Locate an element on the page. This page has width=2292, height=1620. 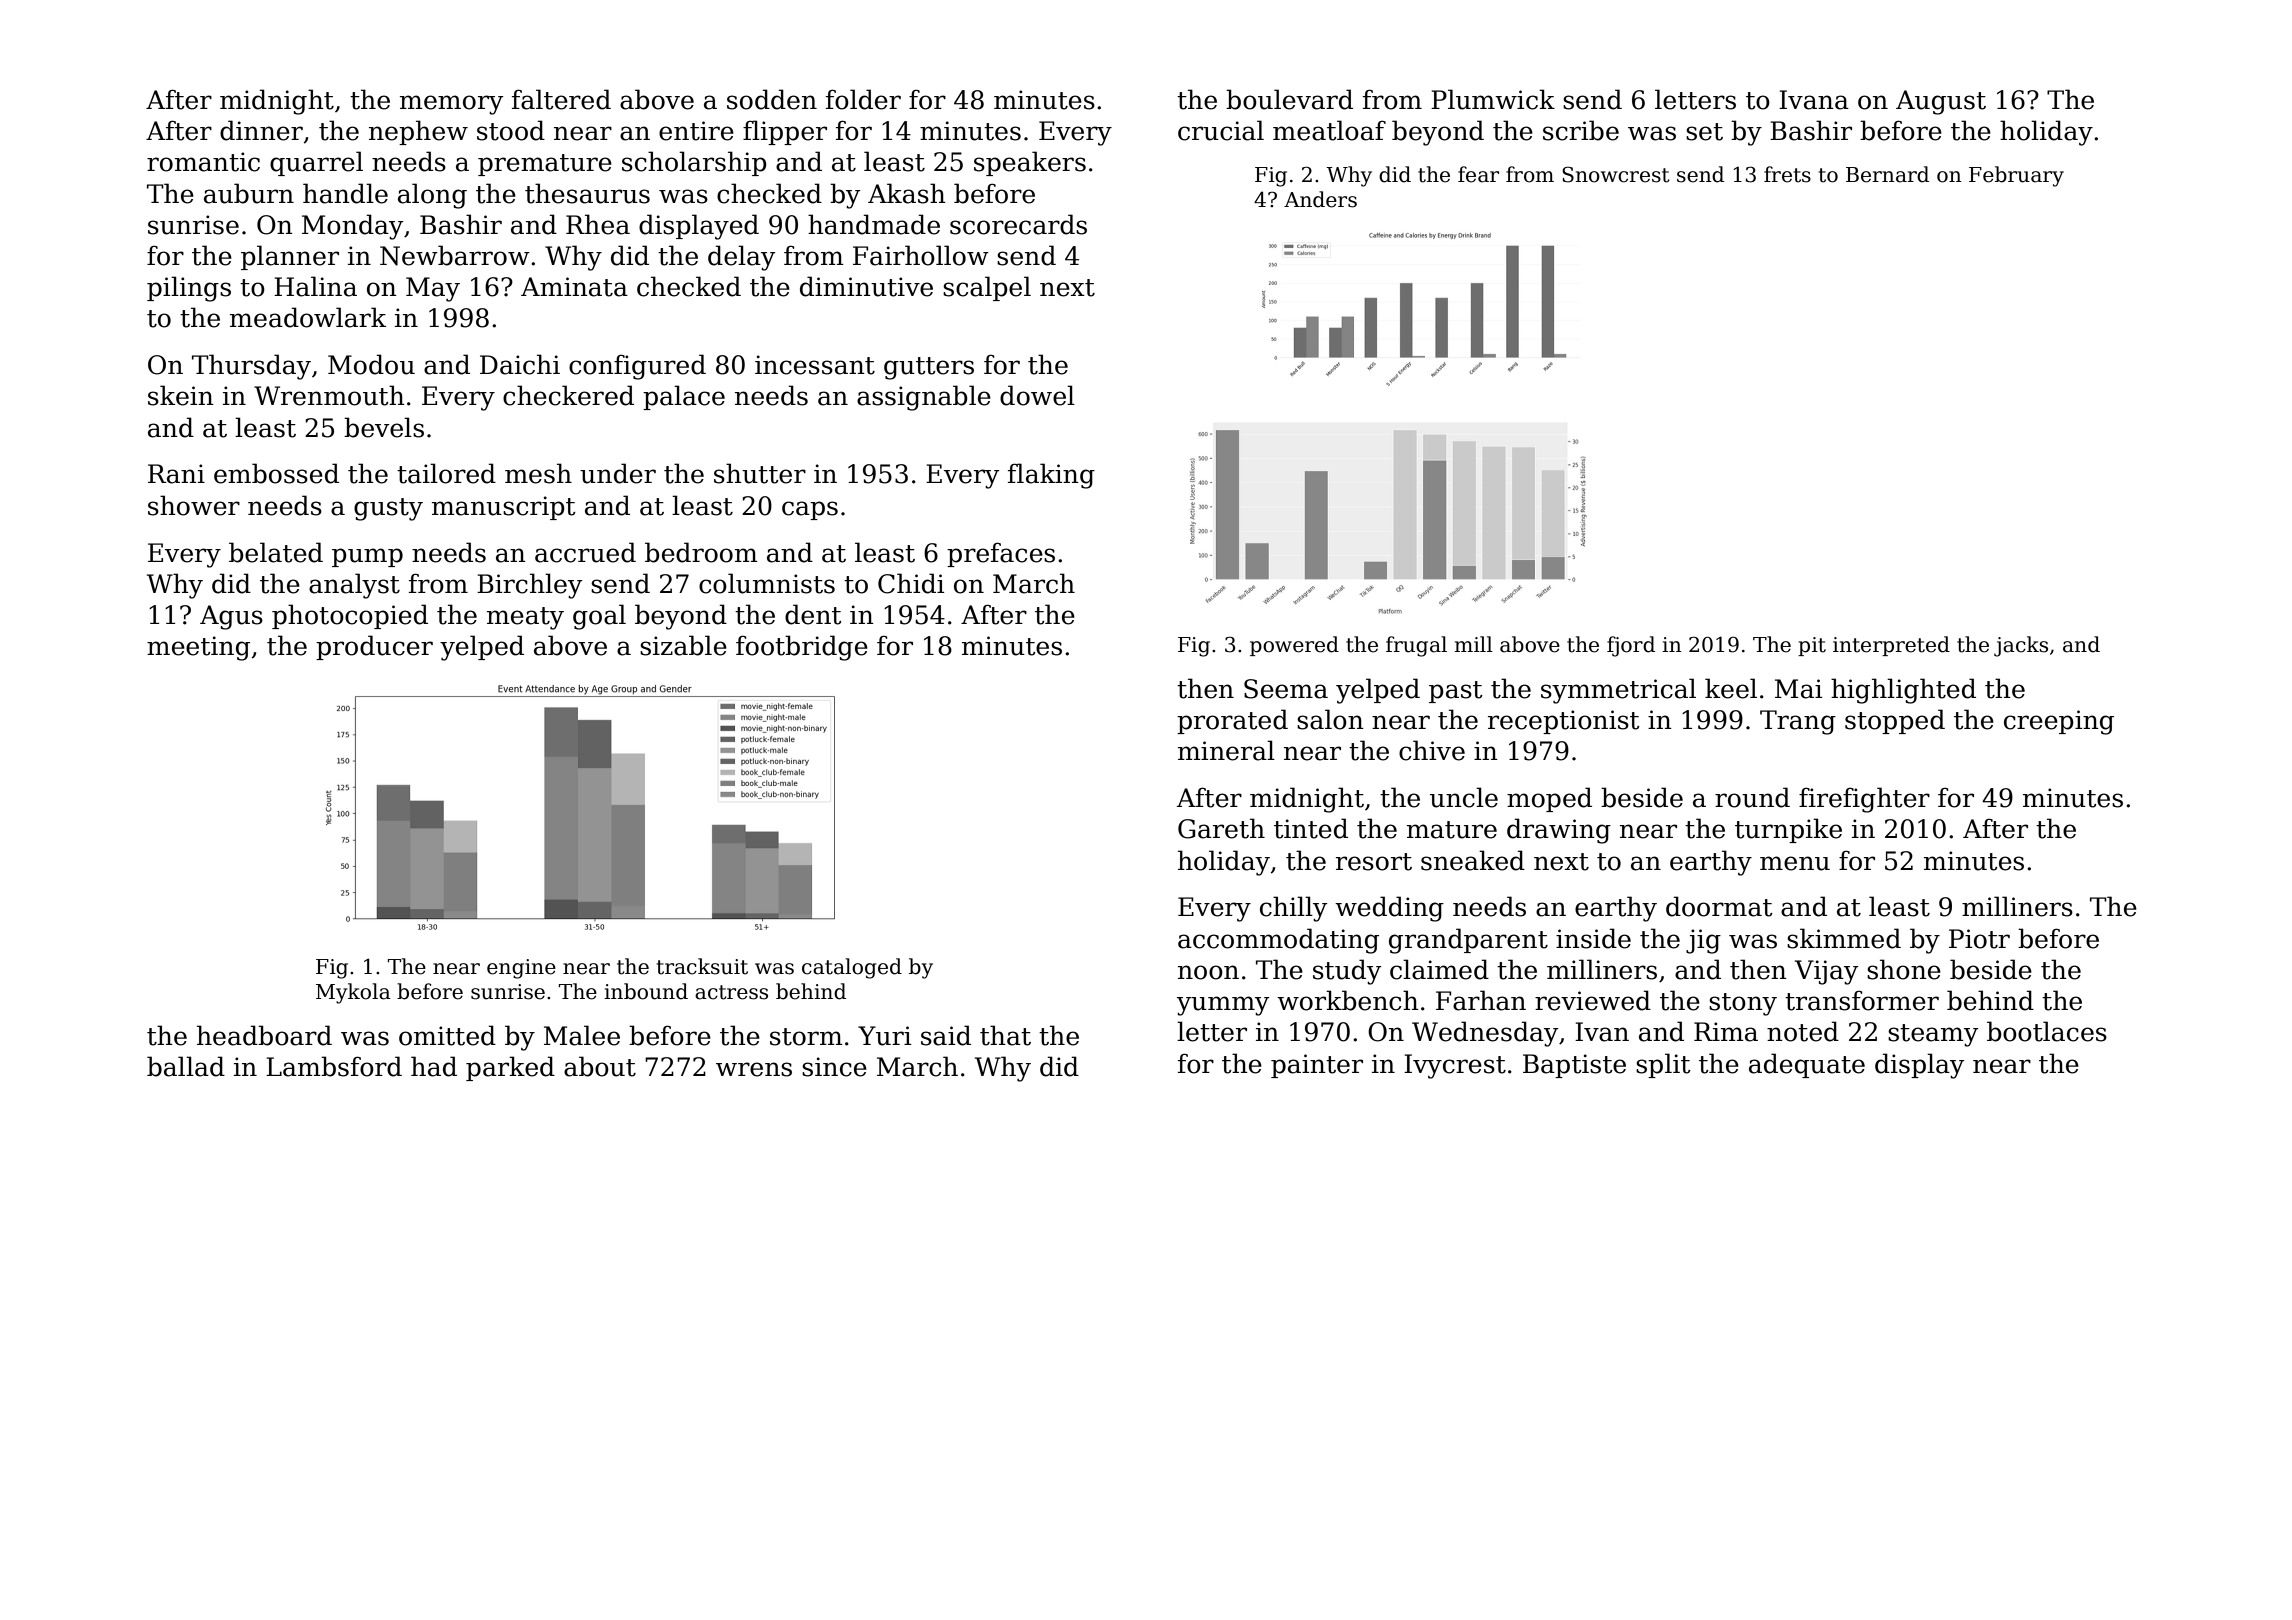
quarrel is located at coordinates (316, 163).
